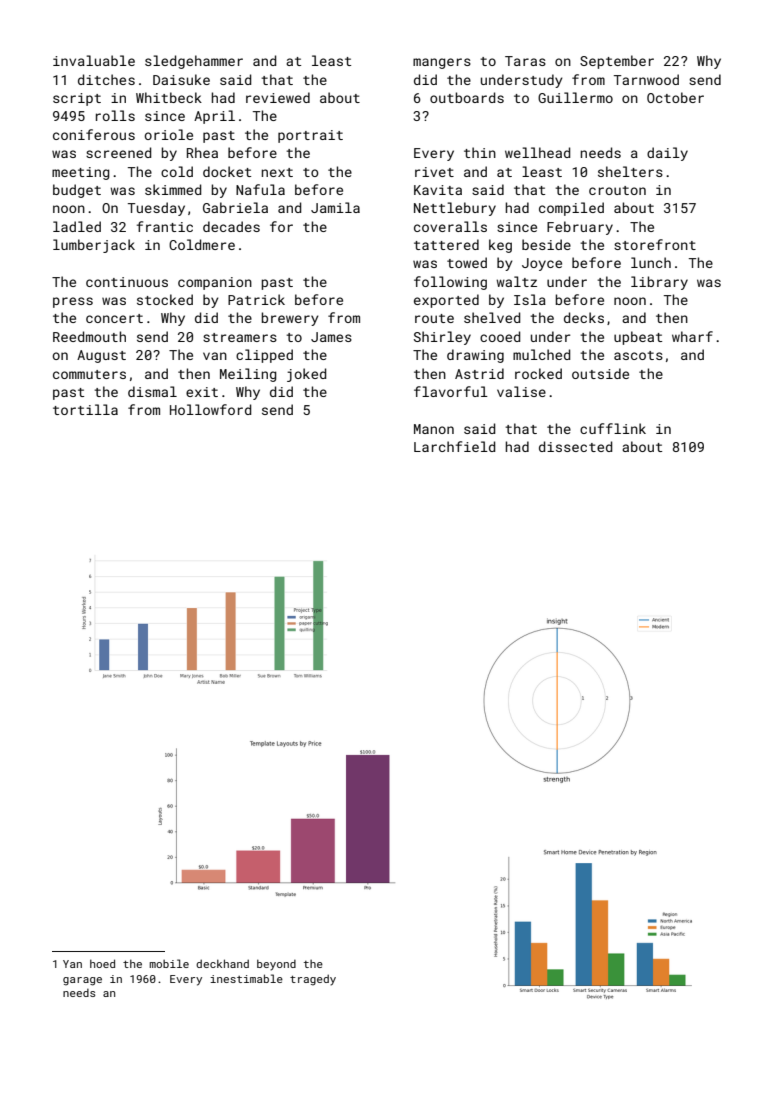 This screenshot has height=1104, width=778. Describe the element at coordinates (306, 375) in the screenshot. I see `joked` at that location.
